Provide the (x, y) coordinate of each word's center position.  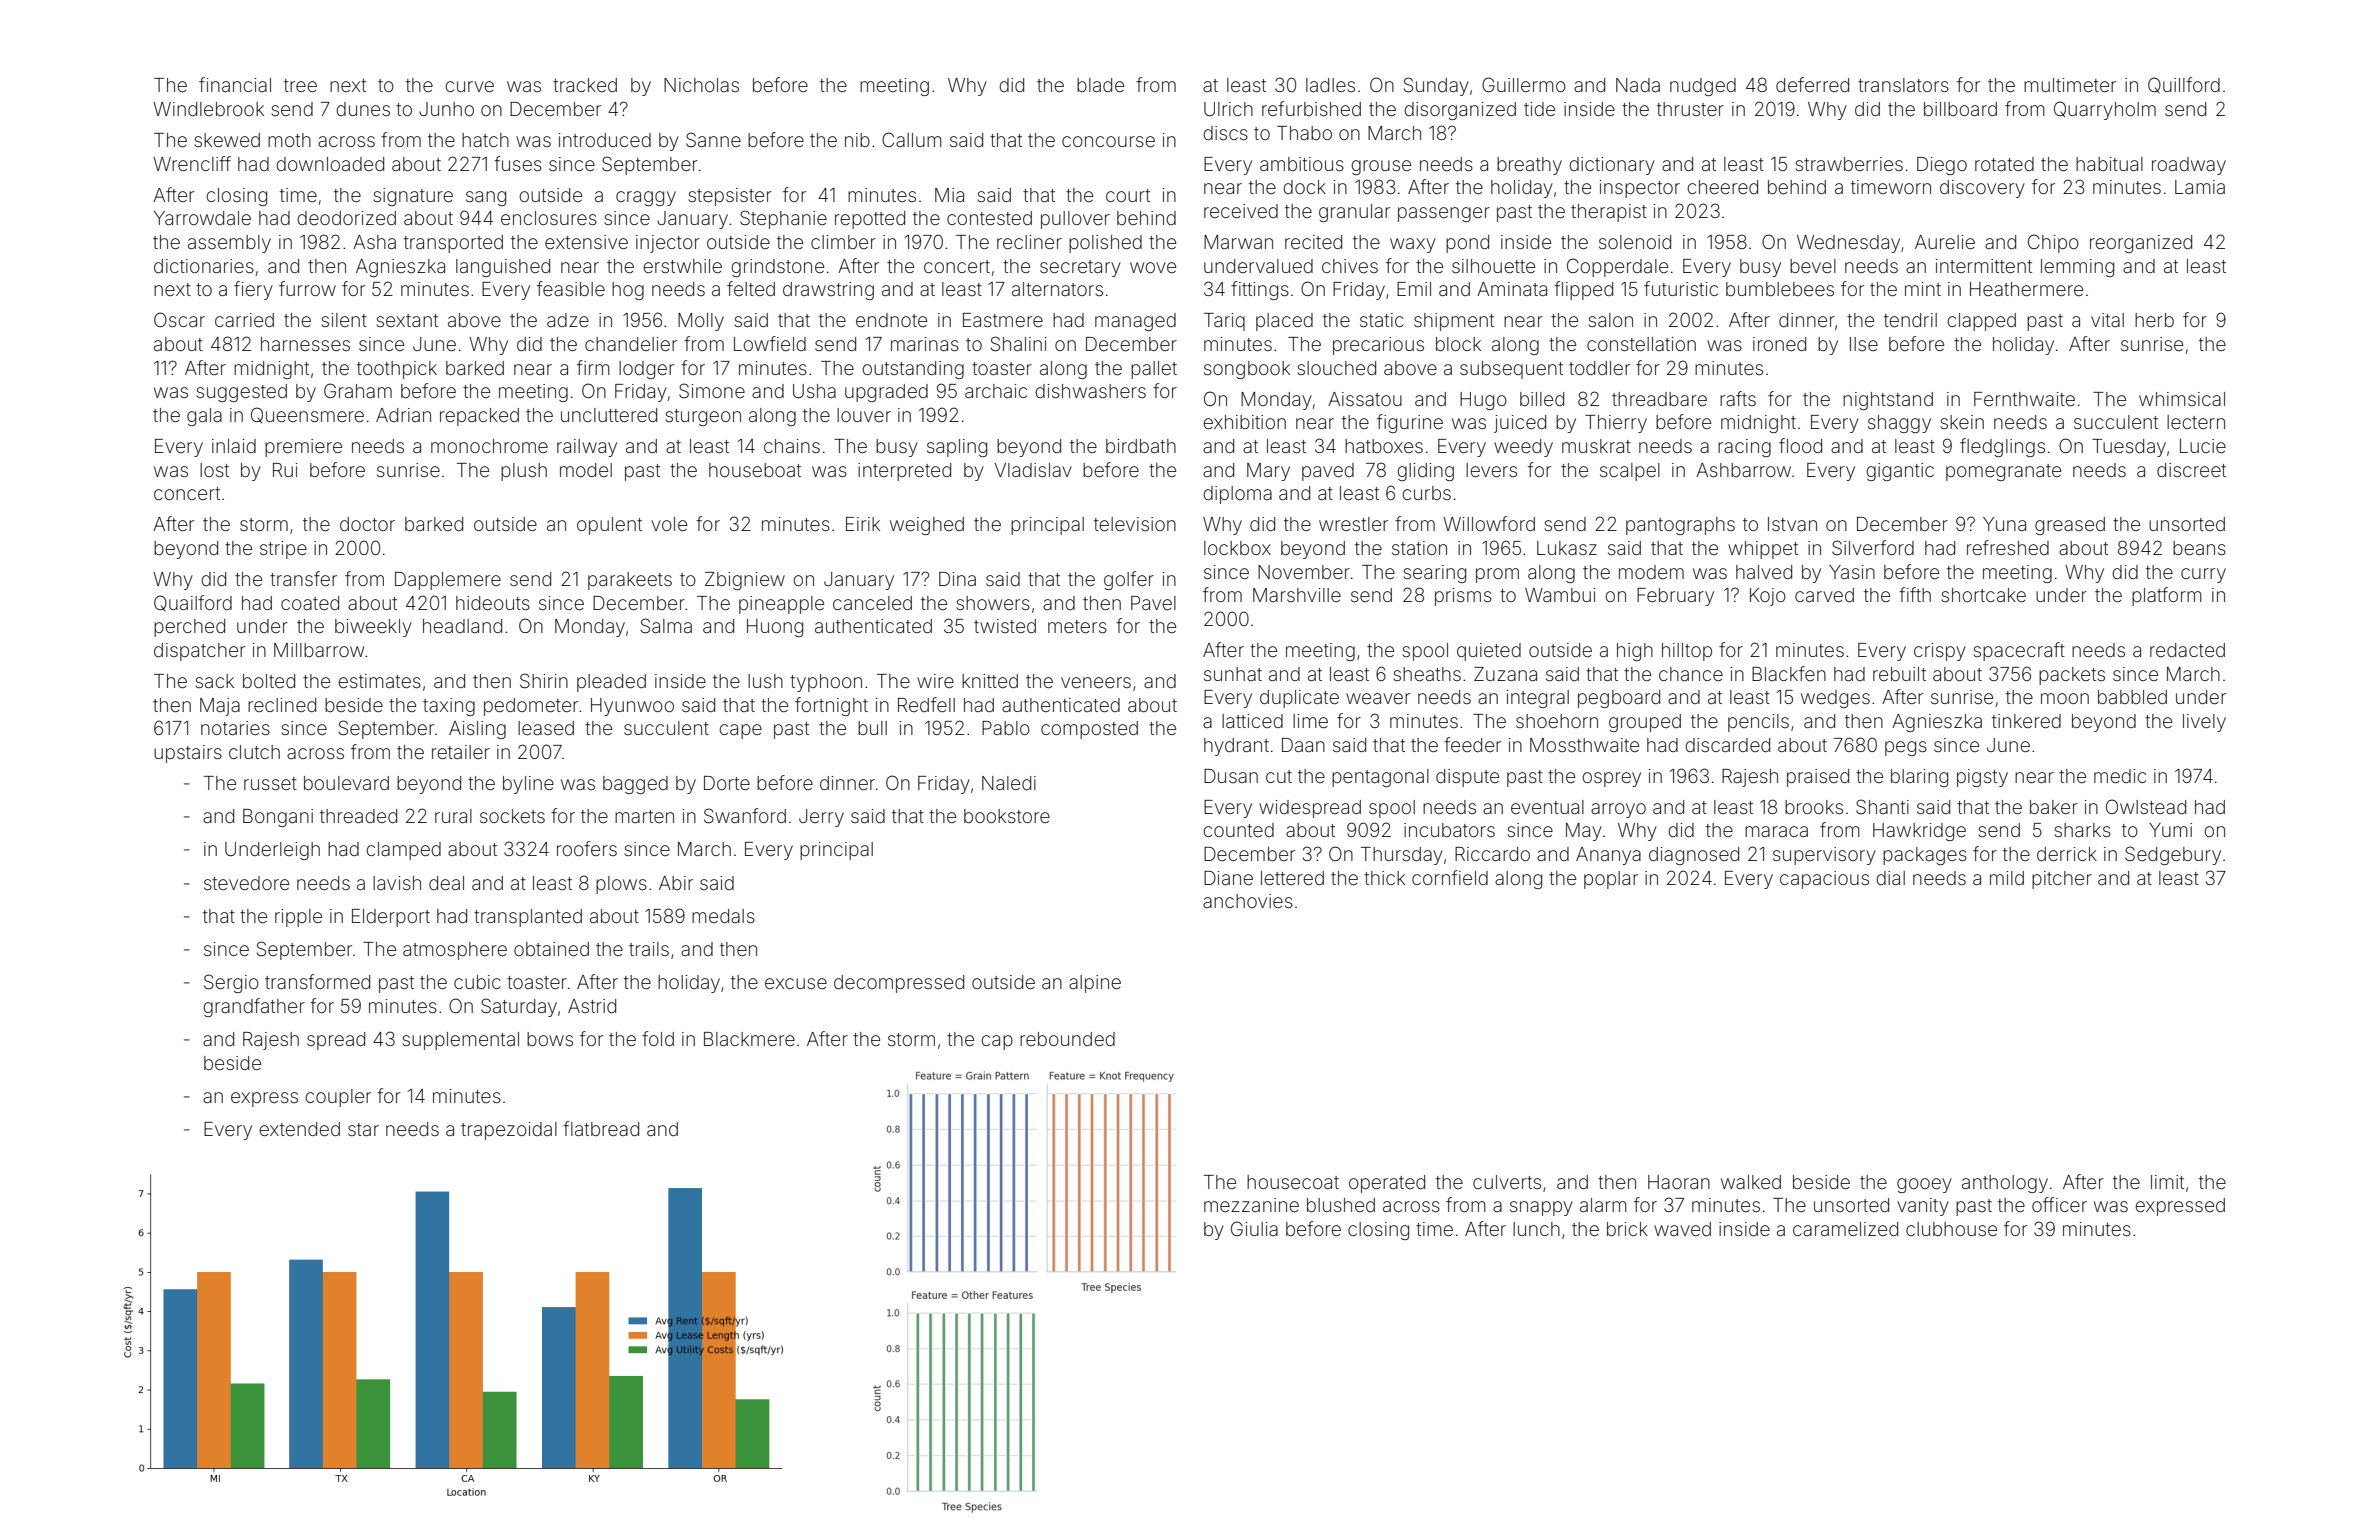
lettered (1292, 878)
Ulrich (1228, 109)
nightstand (1888, 401)
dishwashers (1090, 391)
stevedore (246, 883)
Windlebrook (208, 109)
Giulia (1254, 1228)
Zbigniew (745, 581)
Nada (1638, 85)
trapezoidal (509, 1131)
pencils (1758, 723)
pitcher (2062, 880)
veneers (1096, 682)
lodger (646, 370)
